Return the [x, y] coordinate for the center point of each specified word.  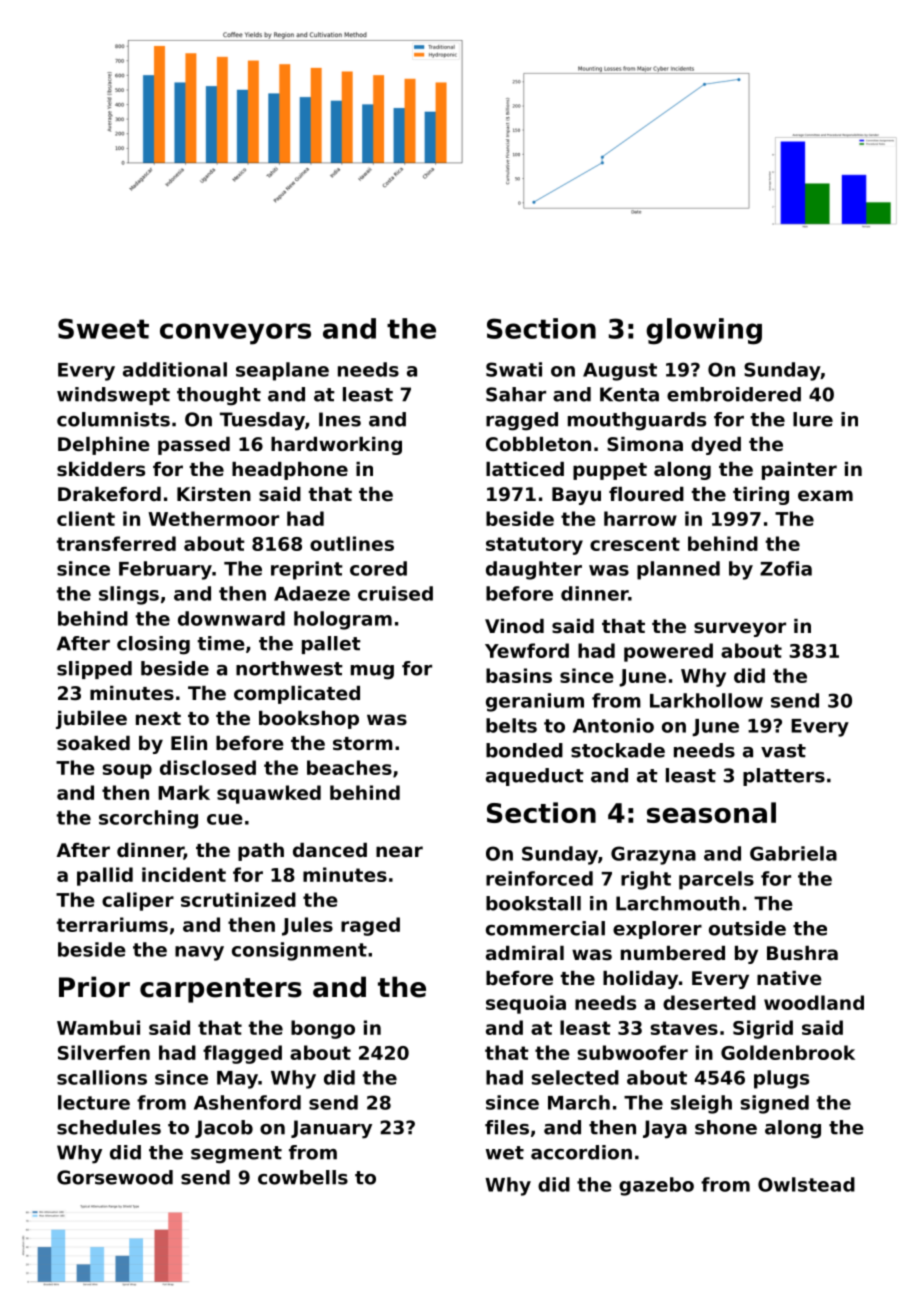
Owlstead [806, 1184]
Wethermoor [213, 518]
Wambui [98, 1027]
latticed [525, 469]
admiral [525, 953]
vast [783, 751]
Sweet [103, 328]
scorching [148, 819]
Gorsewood [115, 1177]
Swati [514, 369]
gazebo [656, 1186]
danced [330, 850]
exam [825, 495]
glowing [704, 331]
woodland [814, 1002]
